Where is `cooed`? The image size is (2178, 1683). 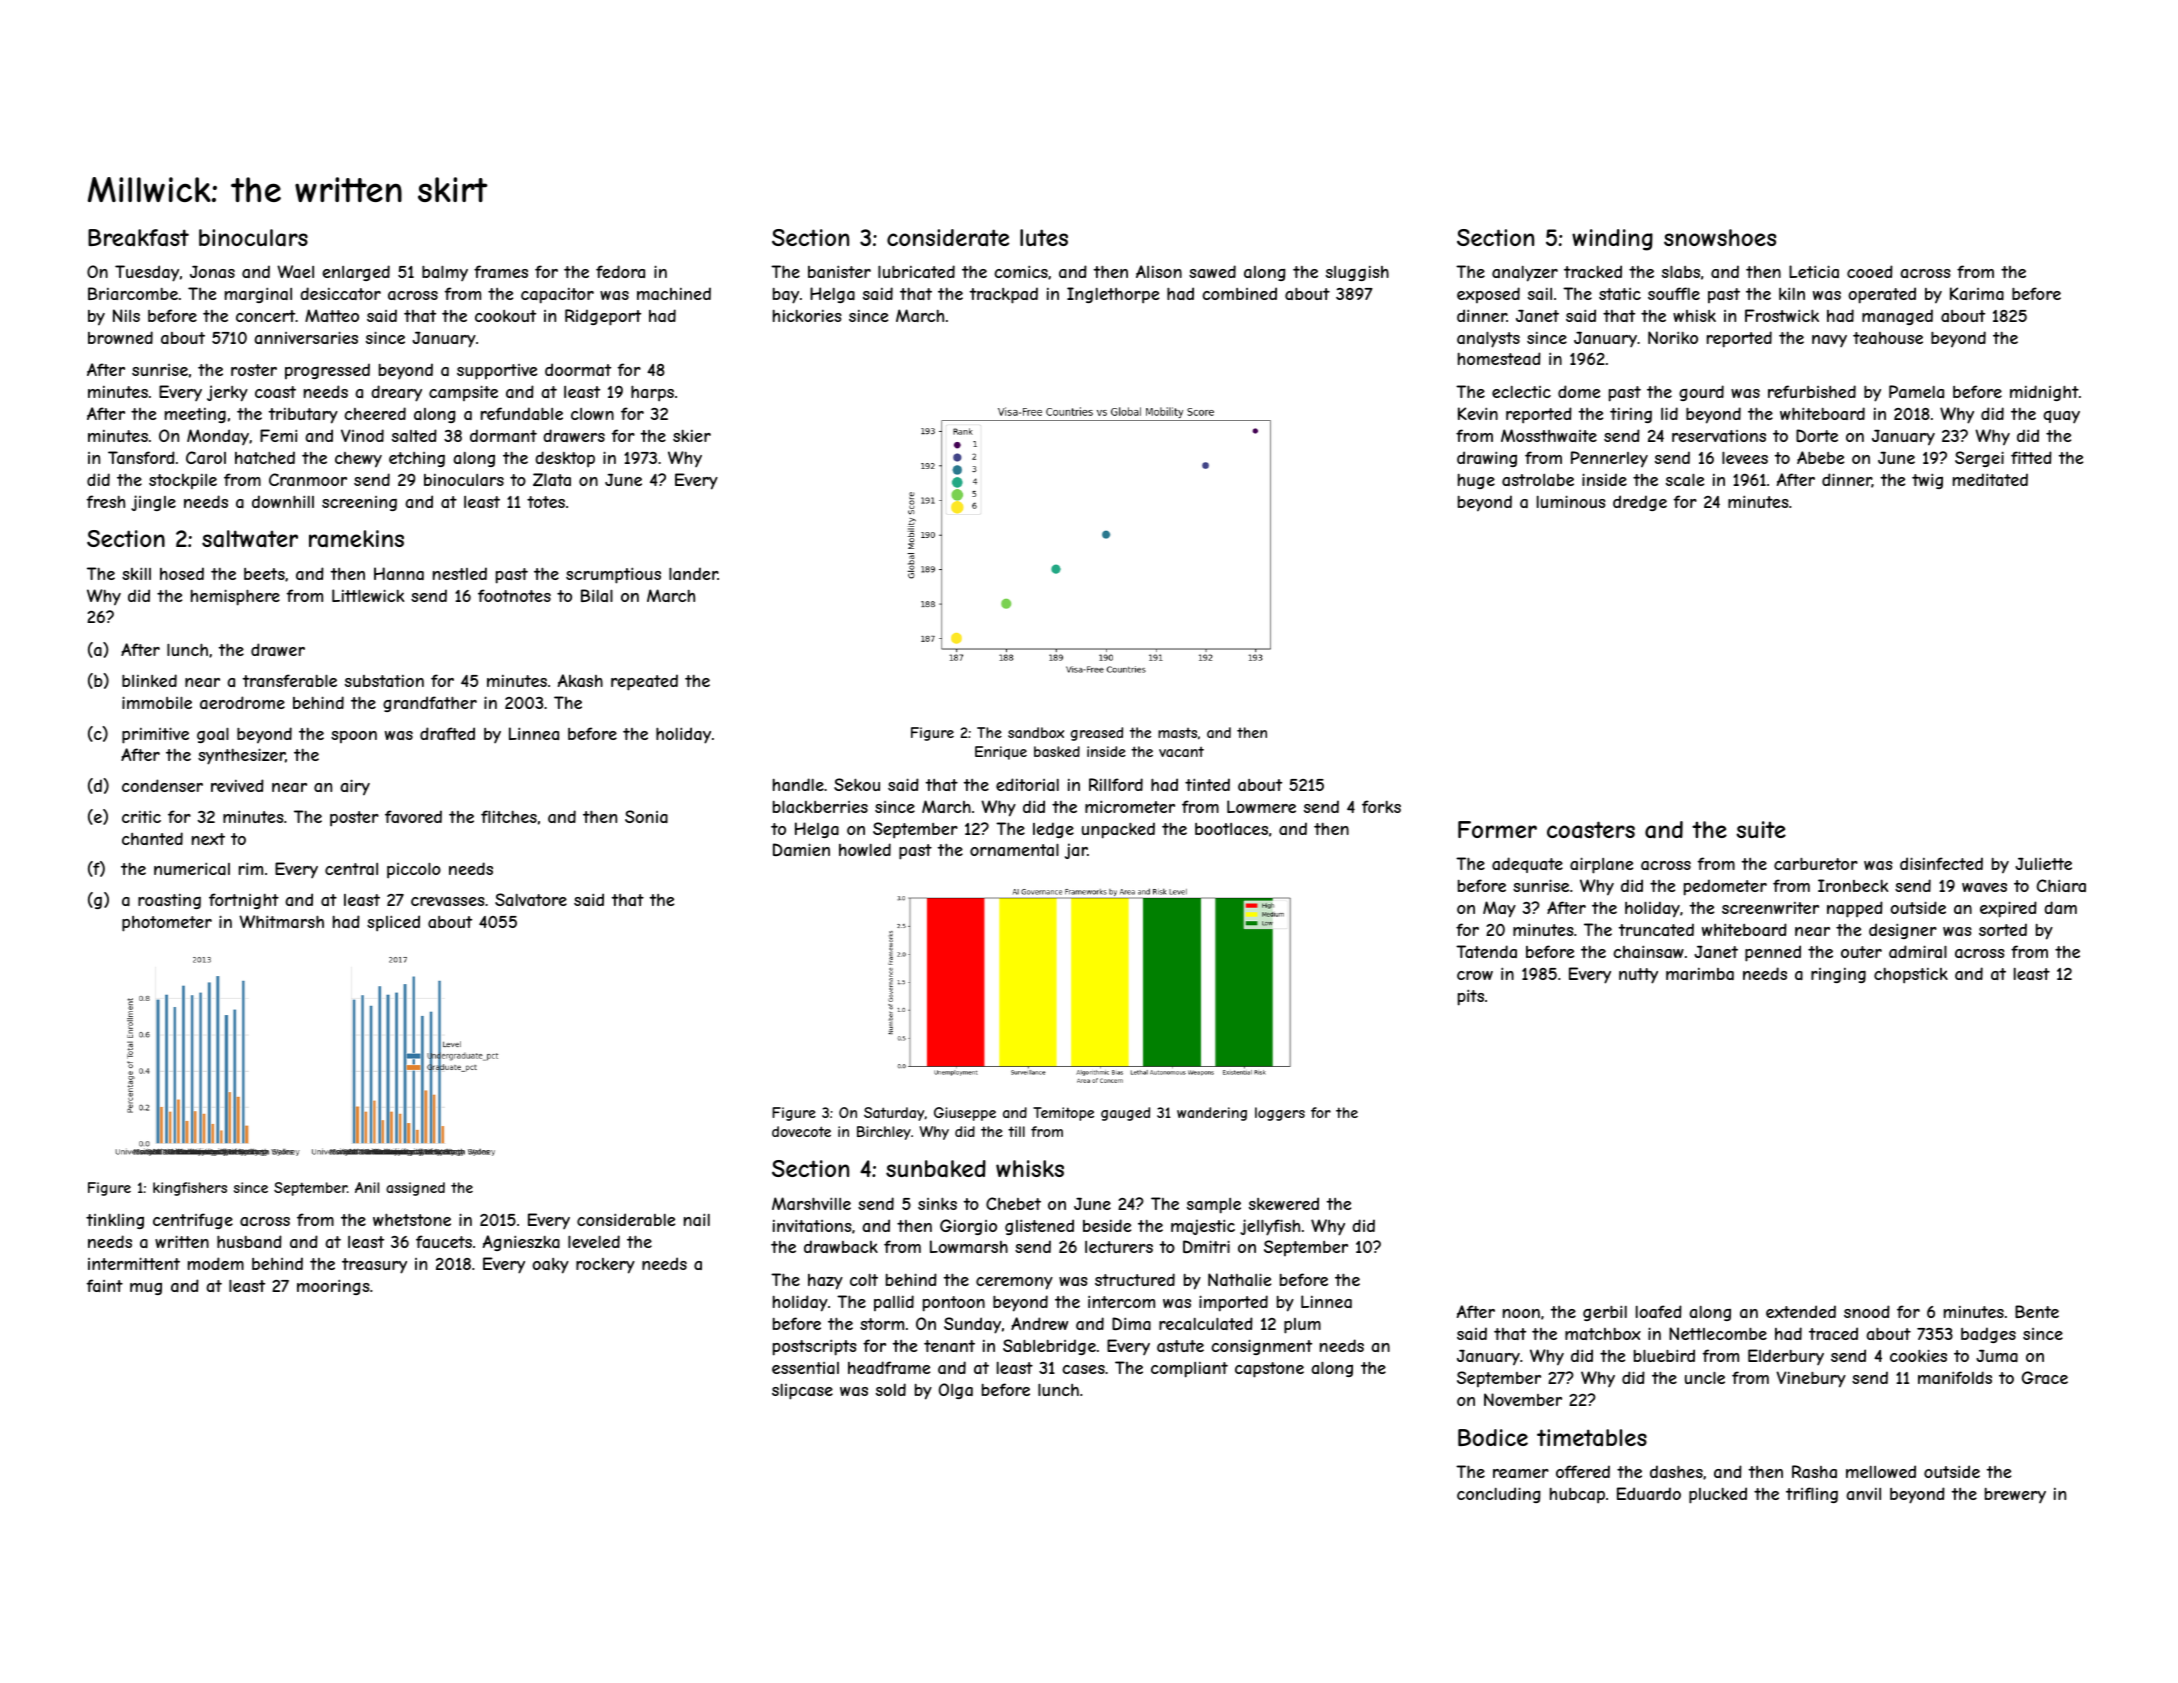
cooed is located at coordinates (1870, 271).
